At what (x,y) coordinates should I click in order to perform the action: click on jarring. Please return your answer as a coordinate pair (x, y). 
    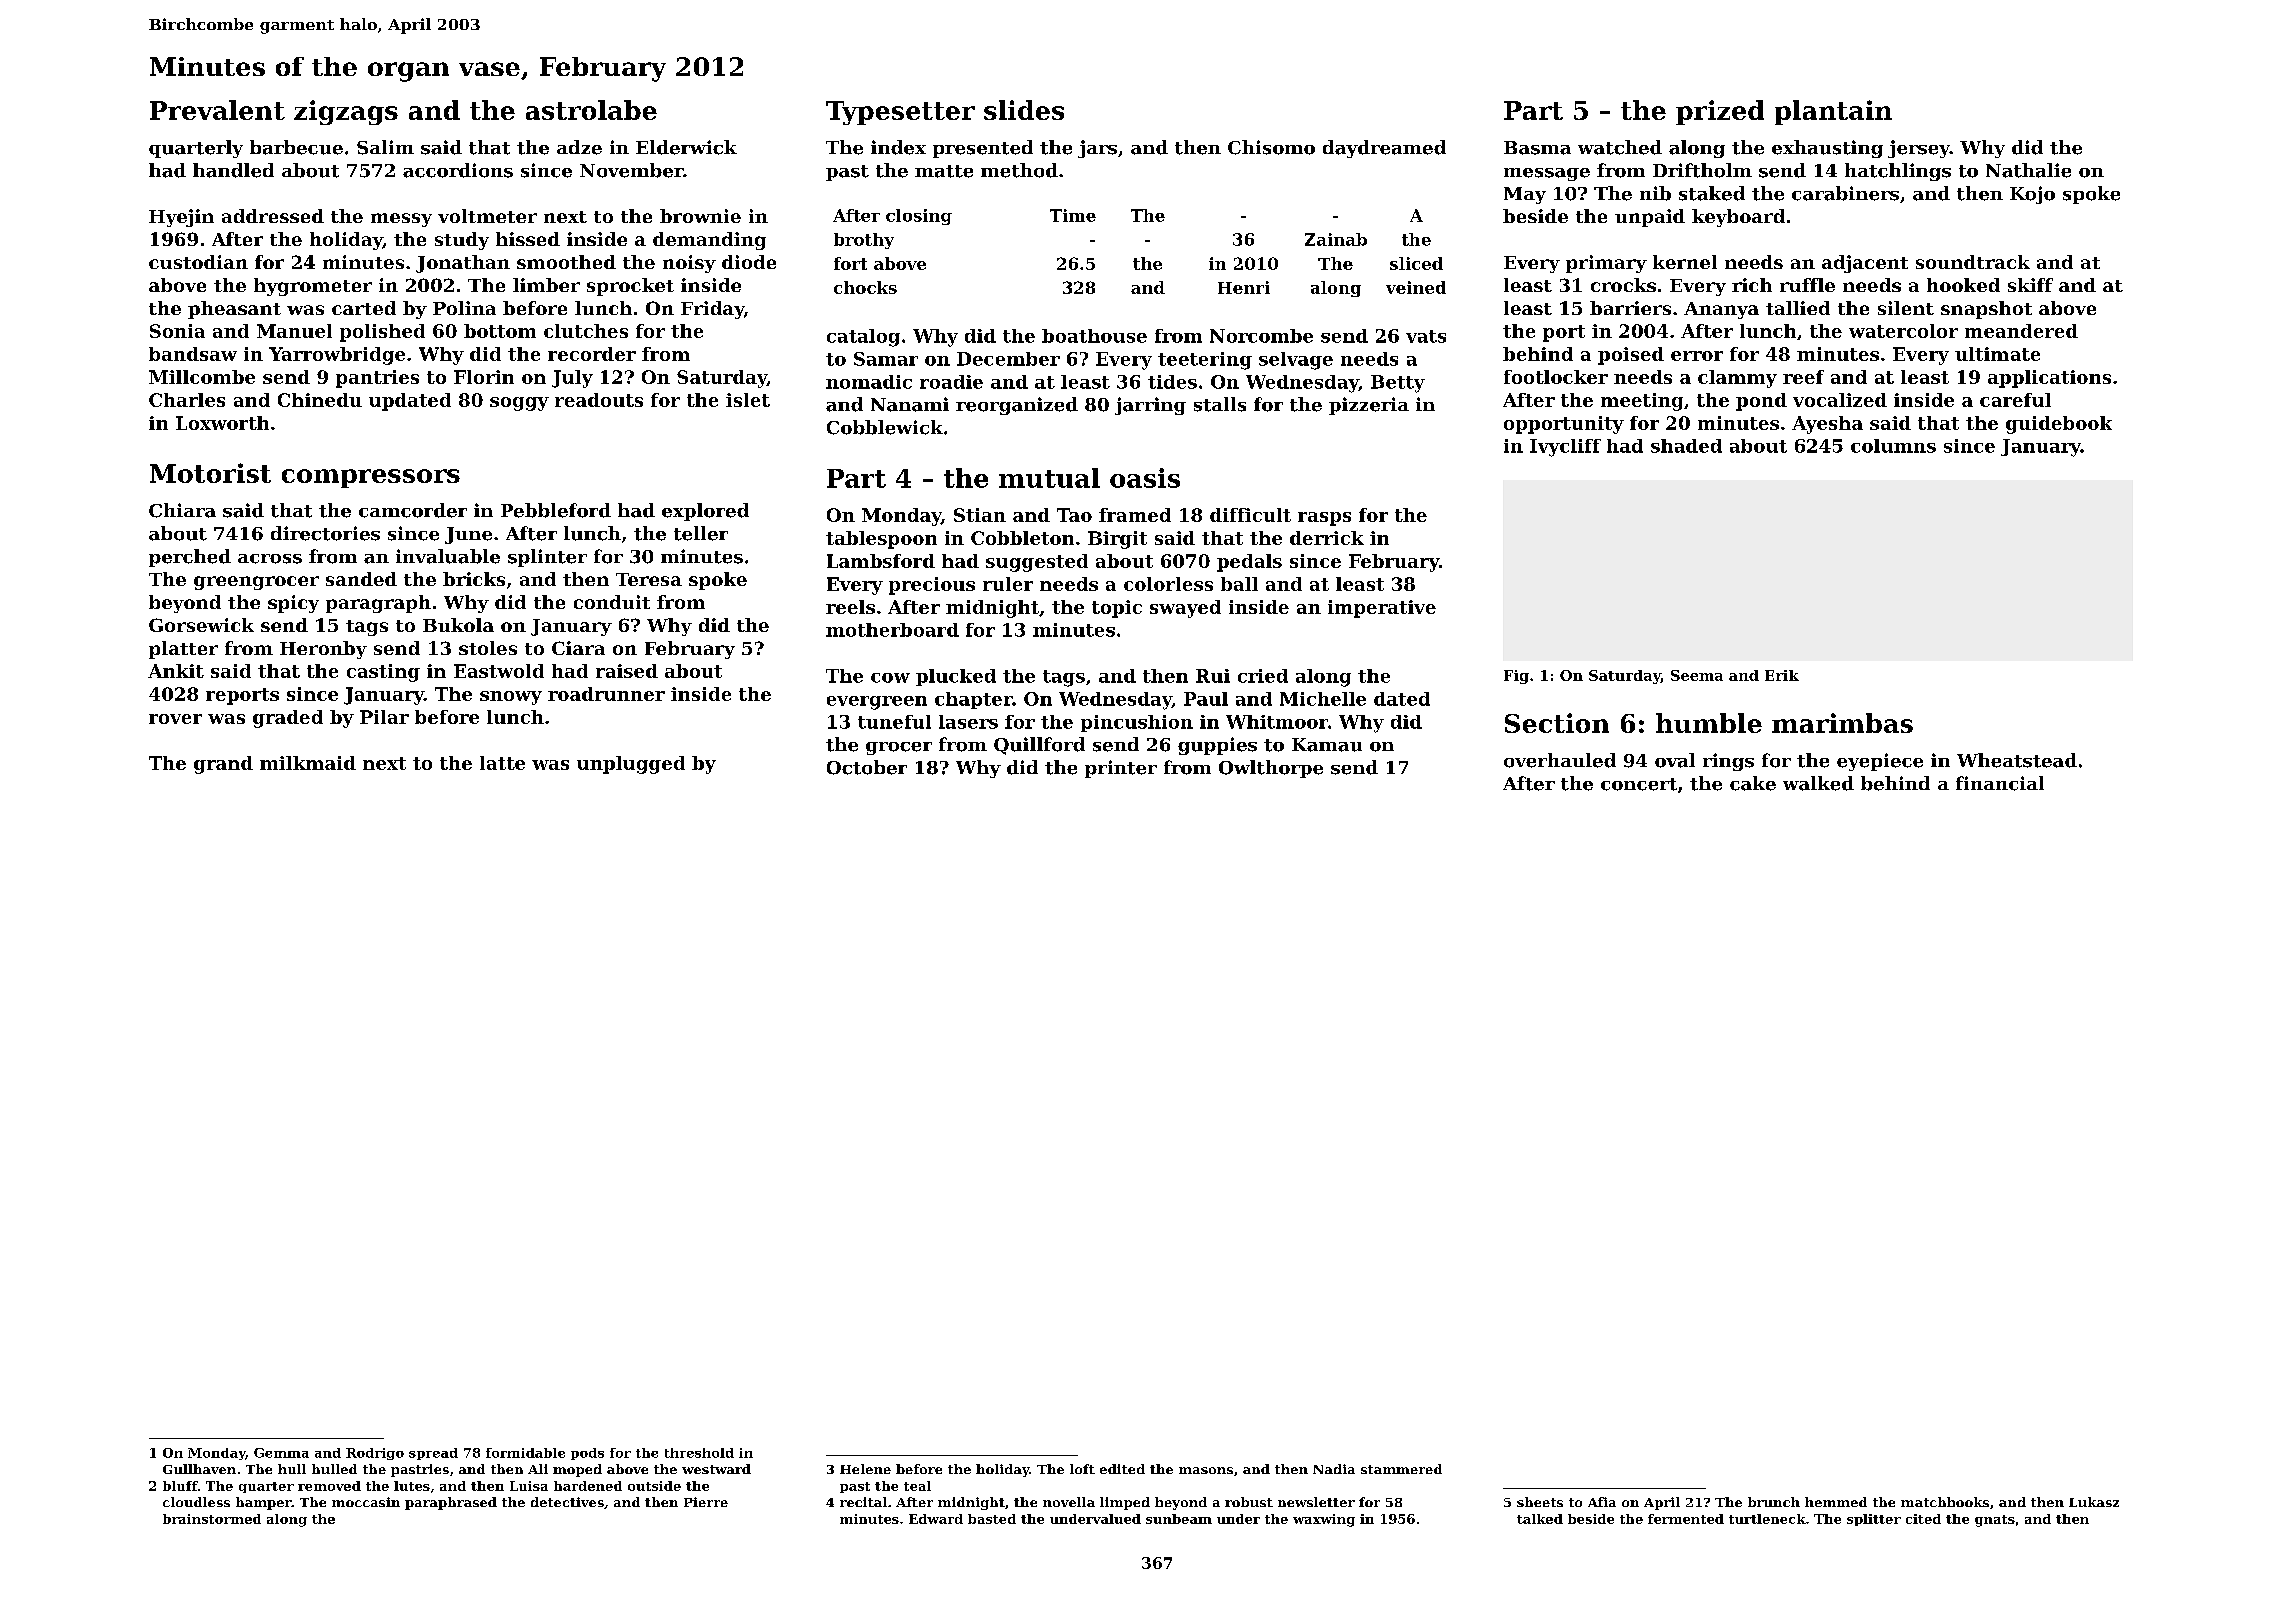
    Looking at the image, I should click on (1150, 406).
